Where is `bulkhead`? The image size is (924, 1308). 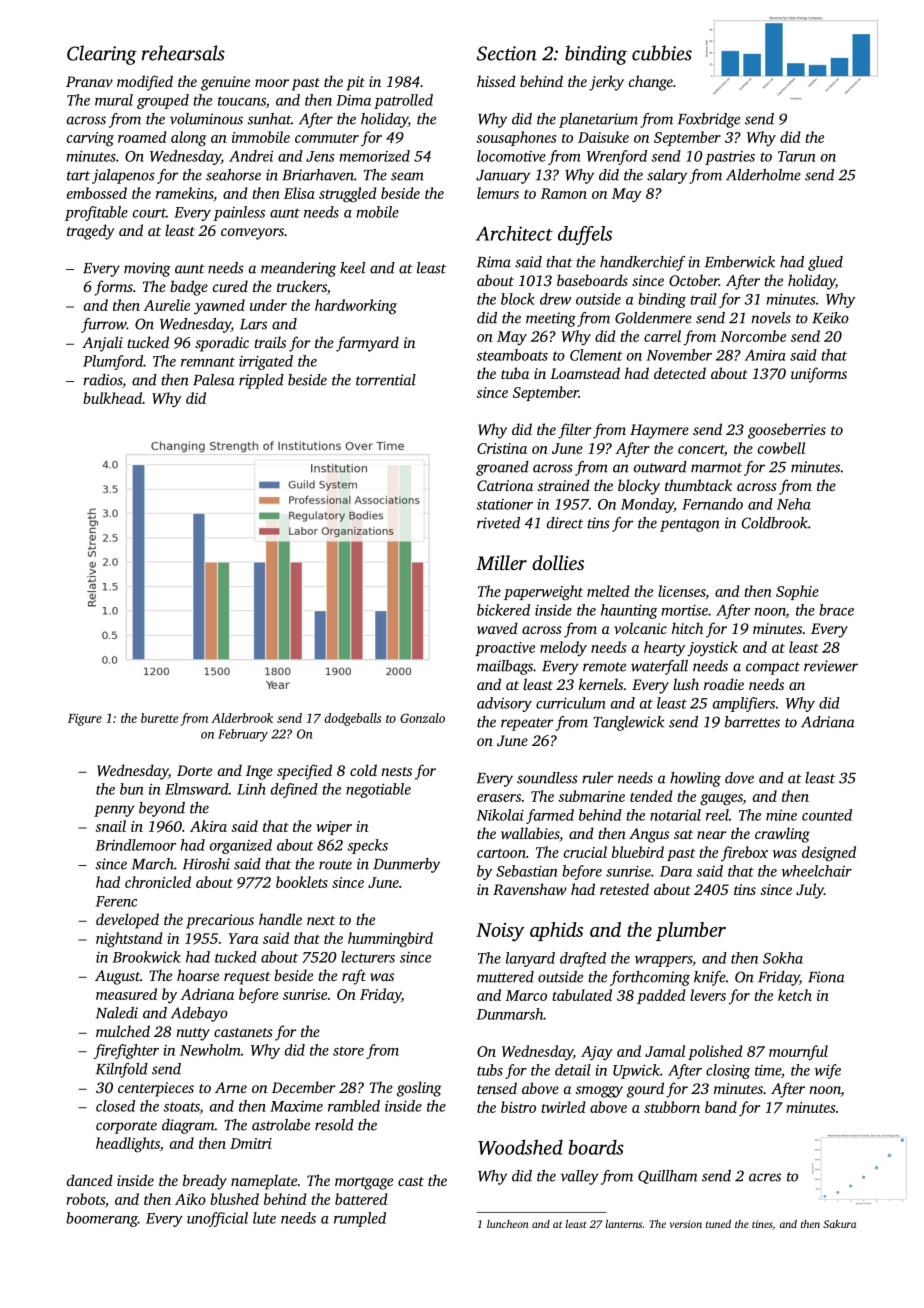
bulkhead is located at coordinates (112, 398).
